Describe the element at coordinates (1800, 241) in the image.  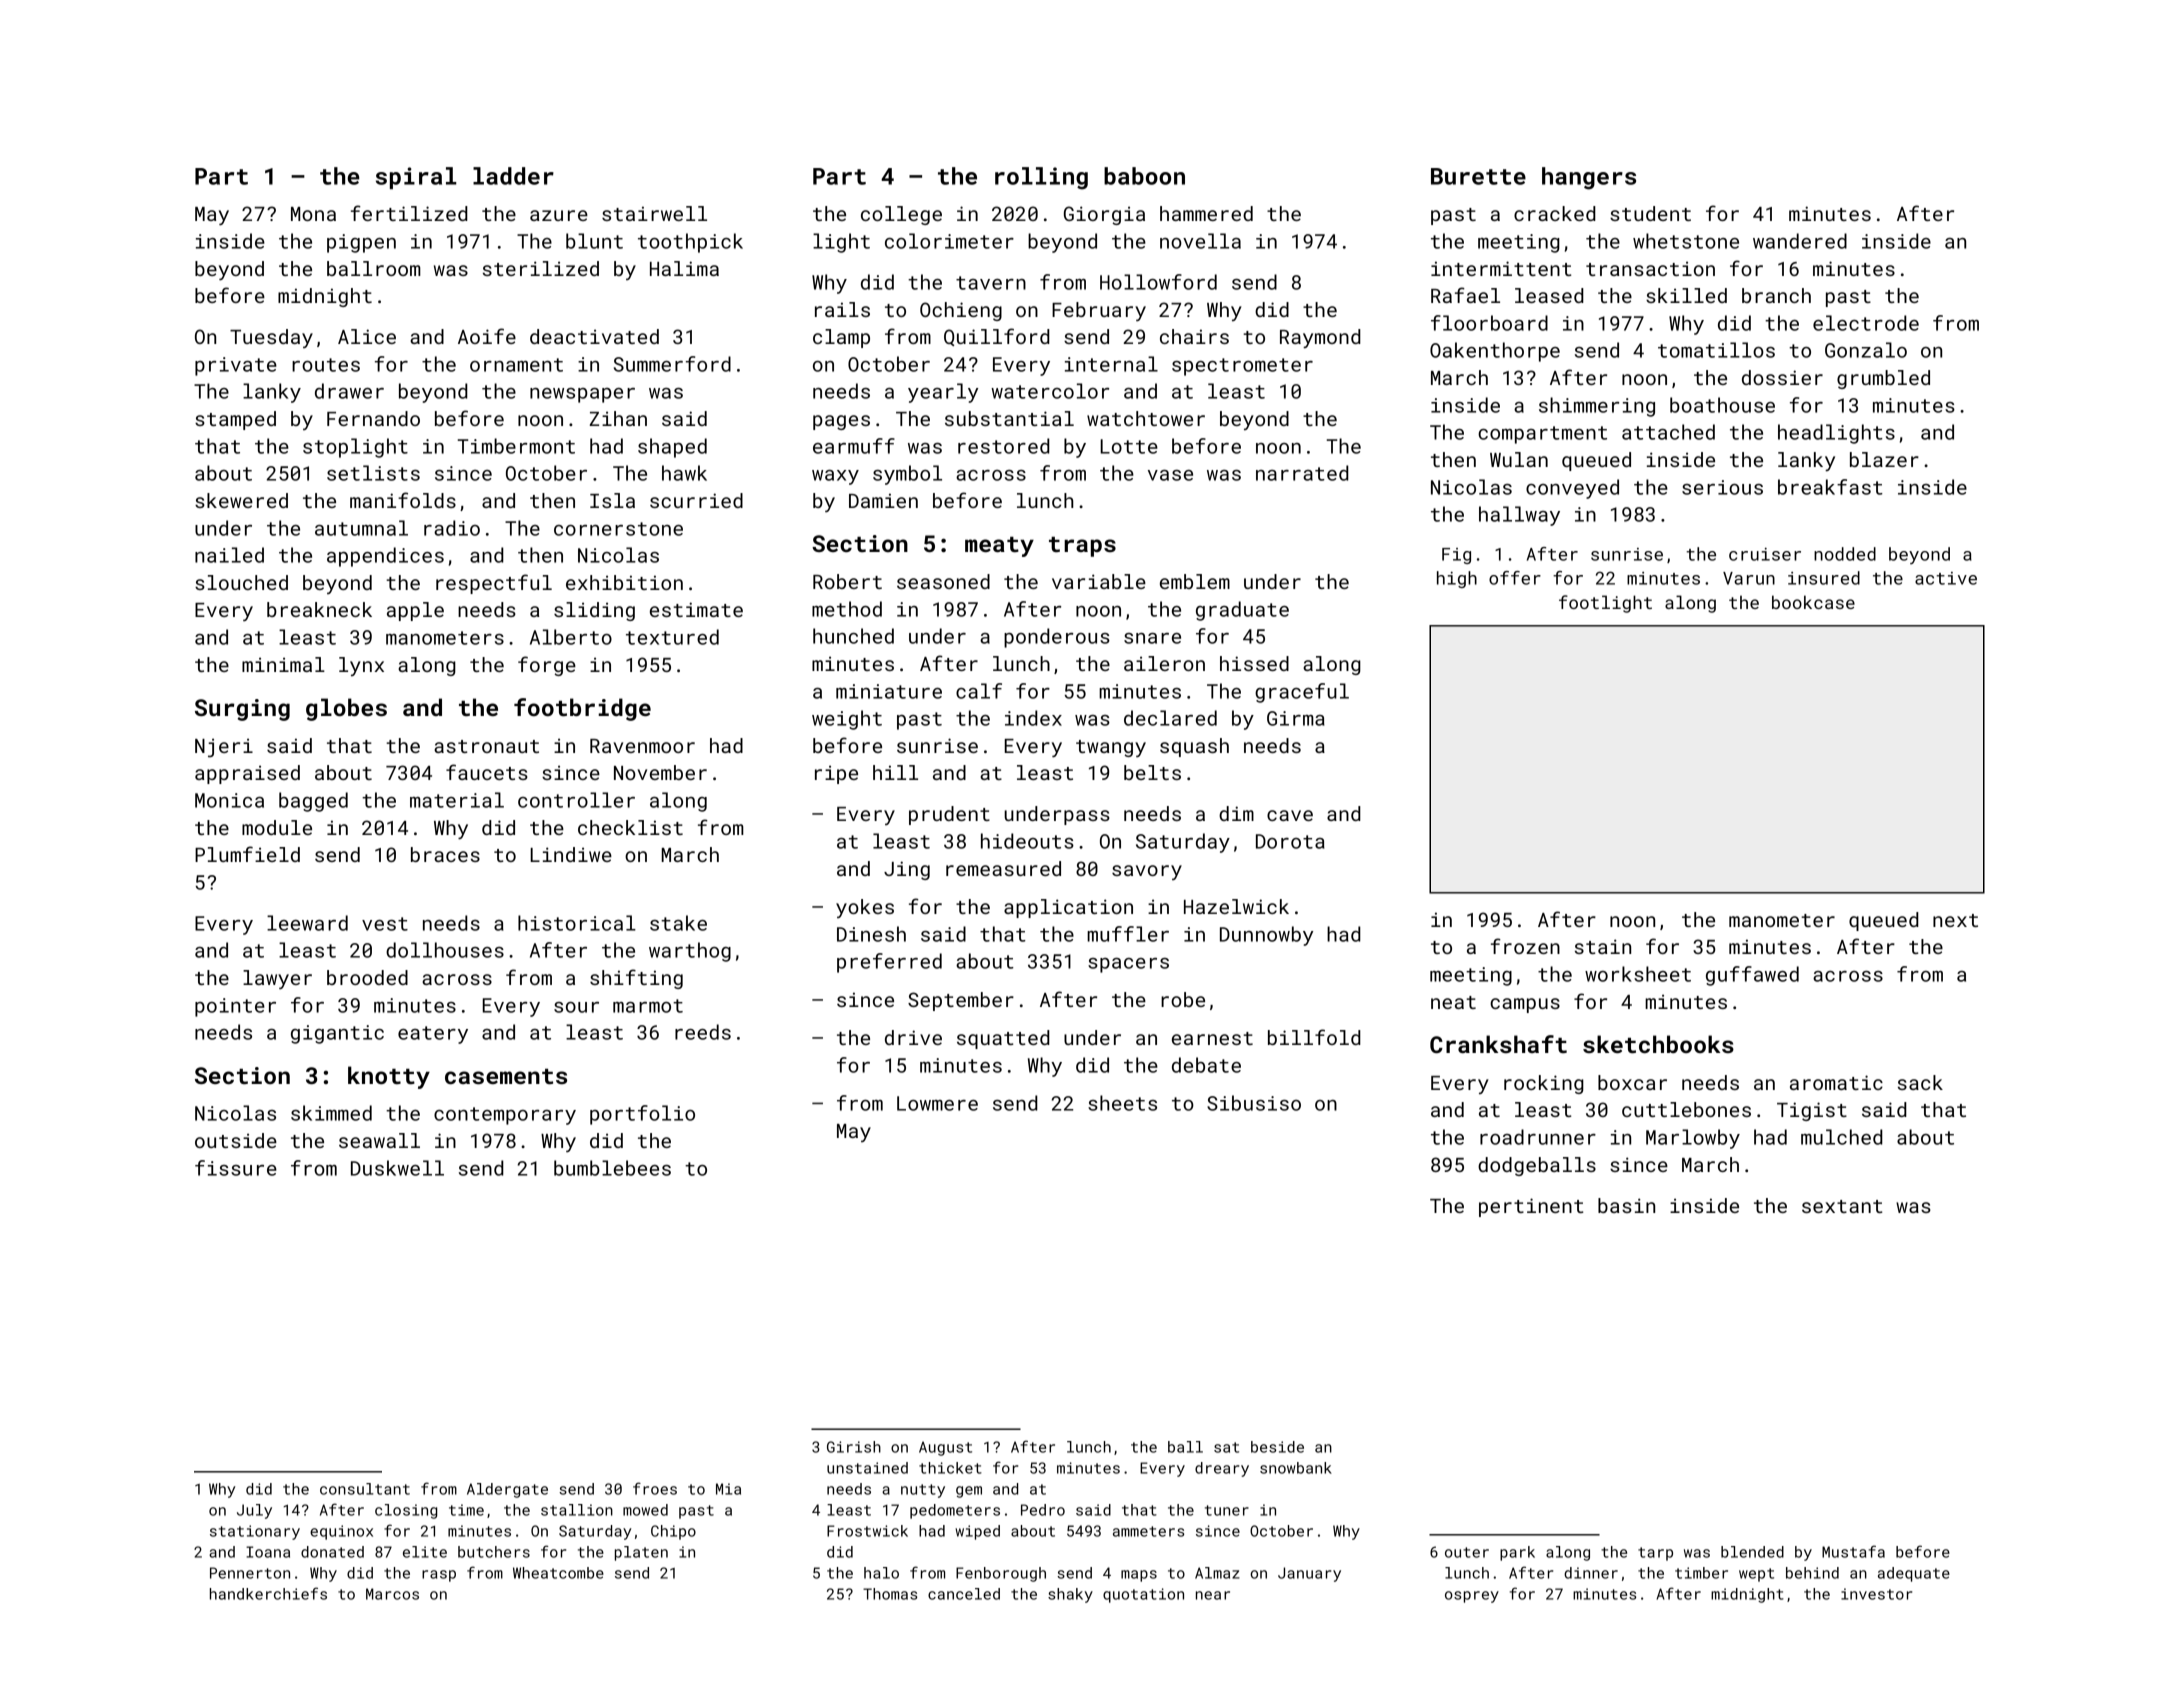
I see `wandered` at that location.
